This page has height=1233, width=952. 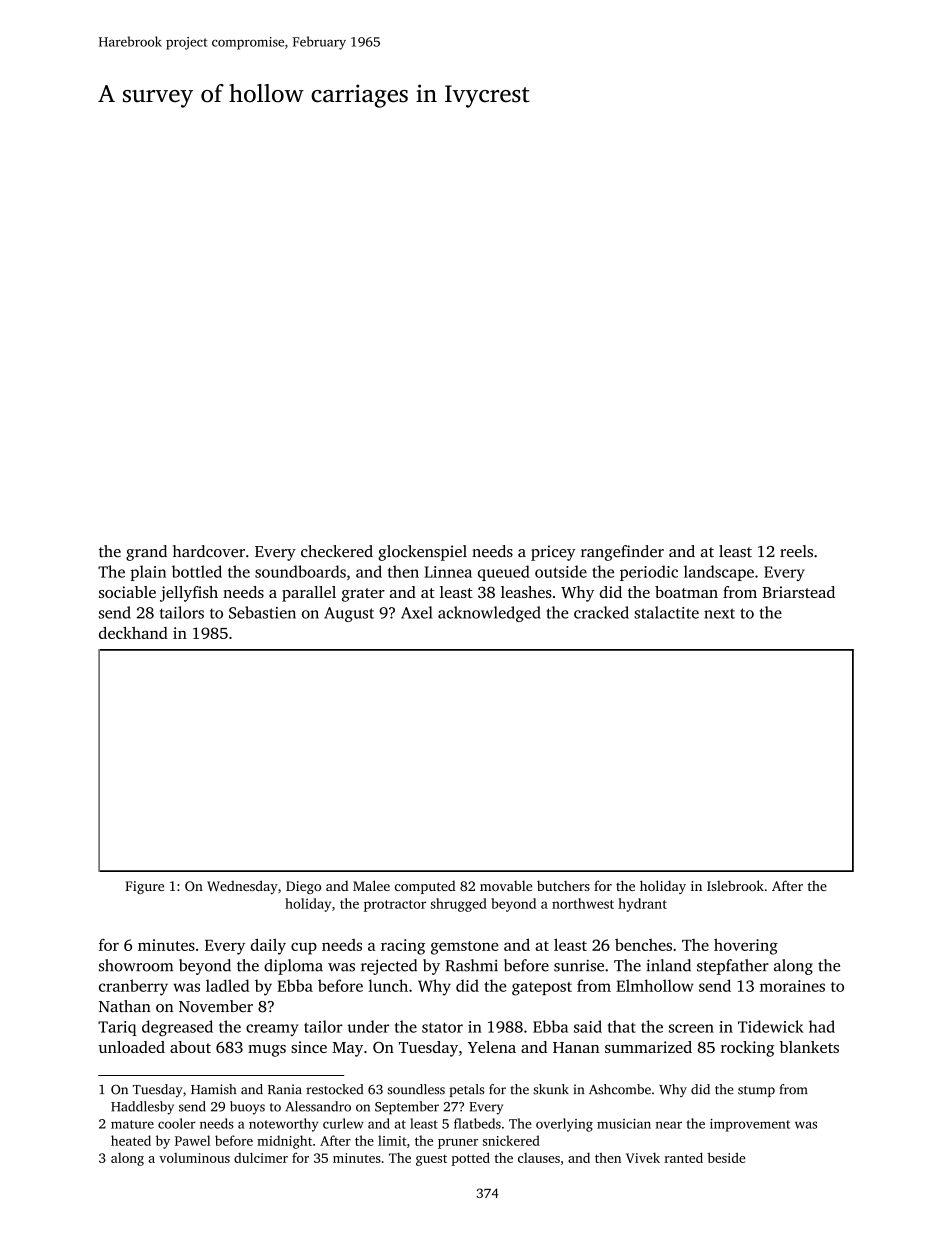 What do you see at coordinates (553, 553) in the page?
I see `pricey` at bounding box center [553, 553].
